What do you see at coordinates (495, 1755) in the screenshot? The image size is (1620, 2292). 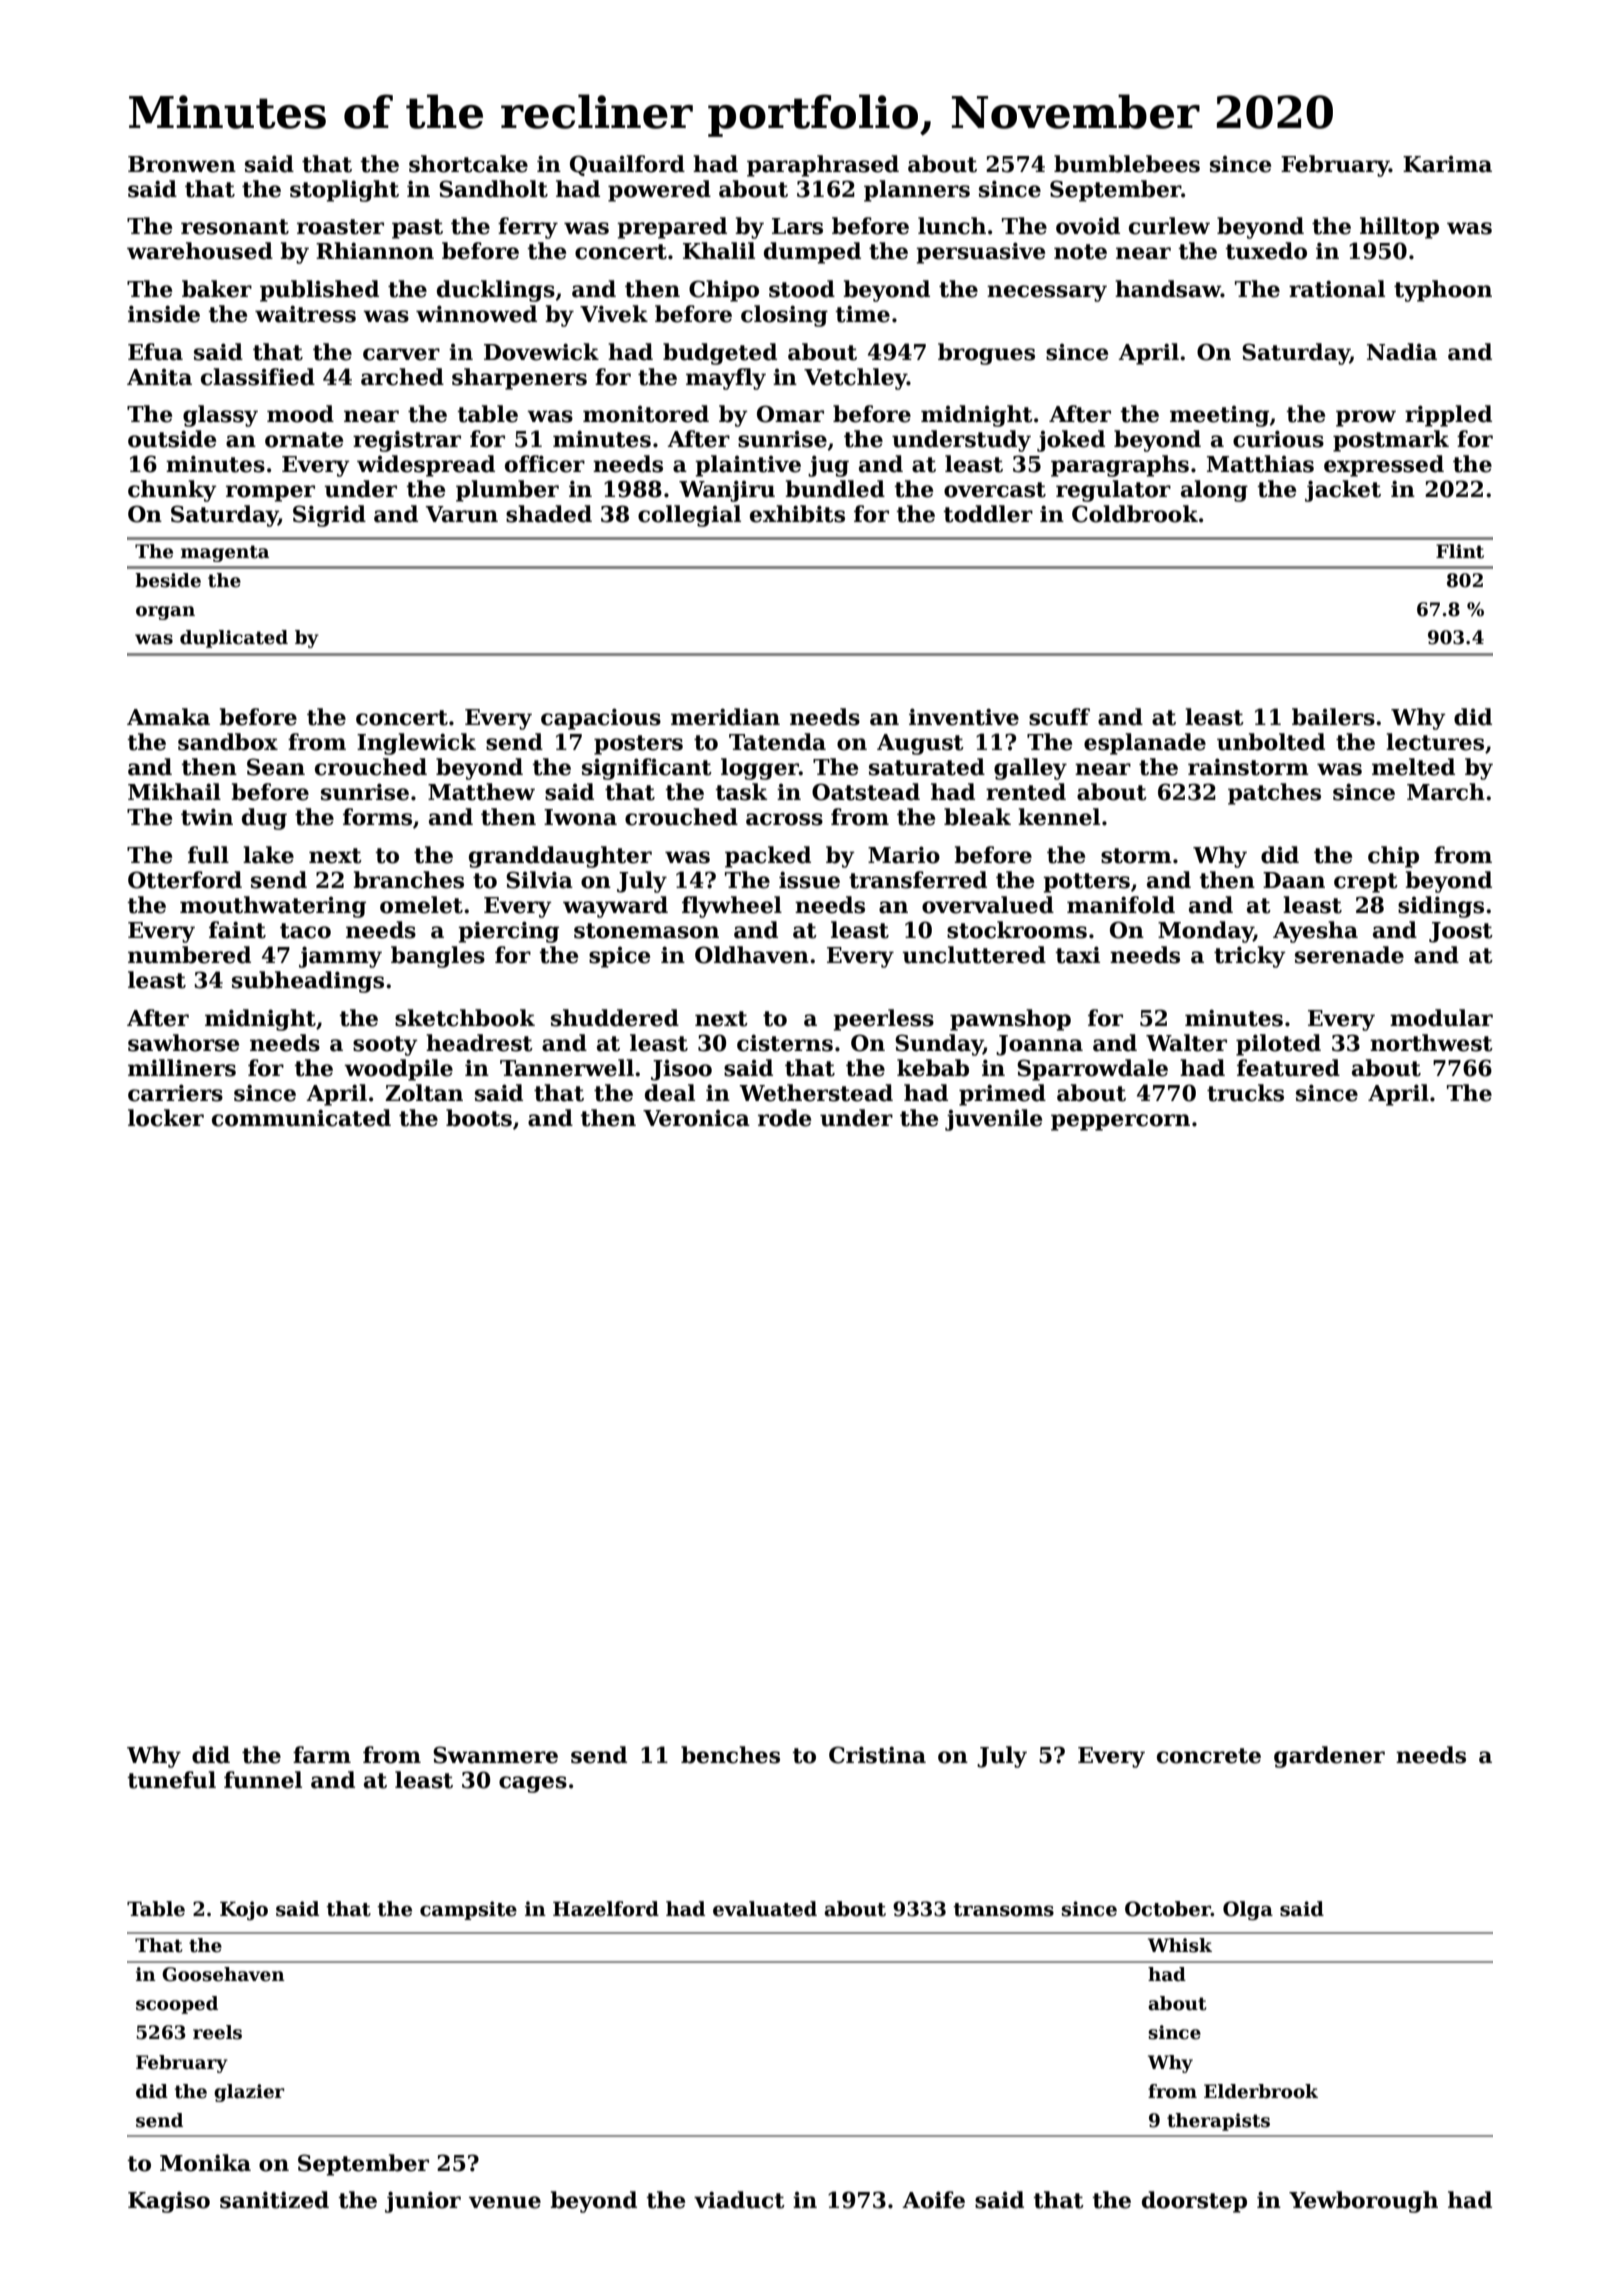 I see `Swanmere` at bounding box center [495, 1755].
